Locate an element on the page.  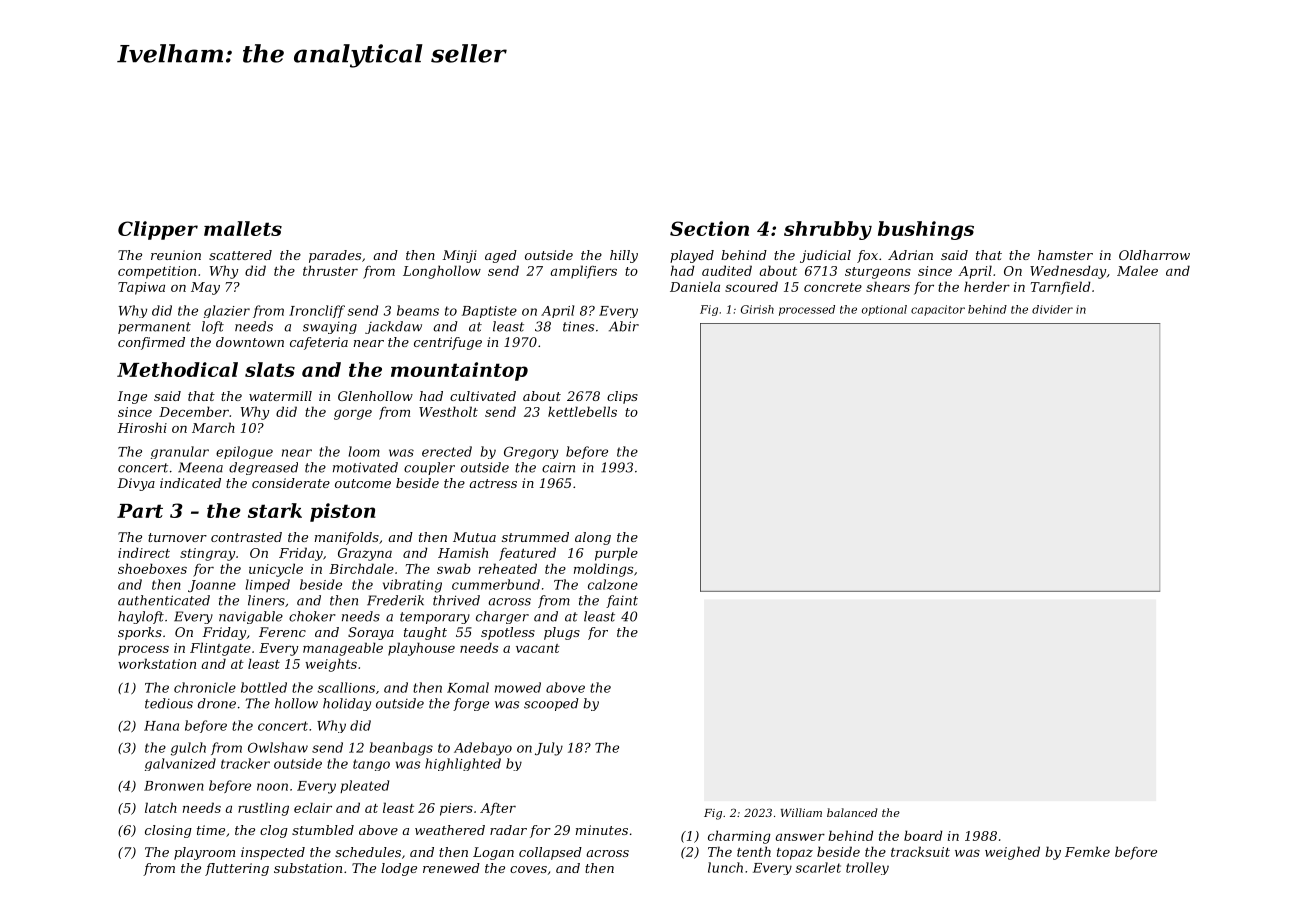
Clipper is located at coordinates (158, 230).
